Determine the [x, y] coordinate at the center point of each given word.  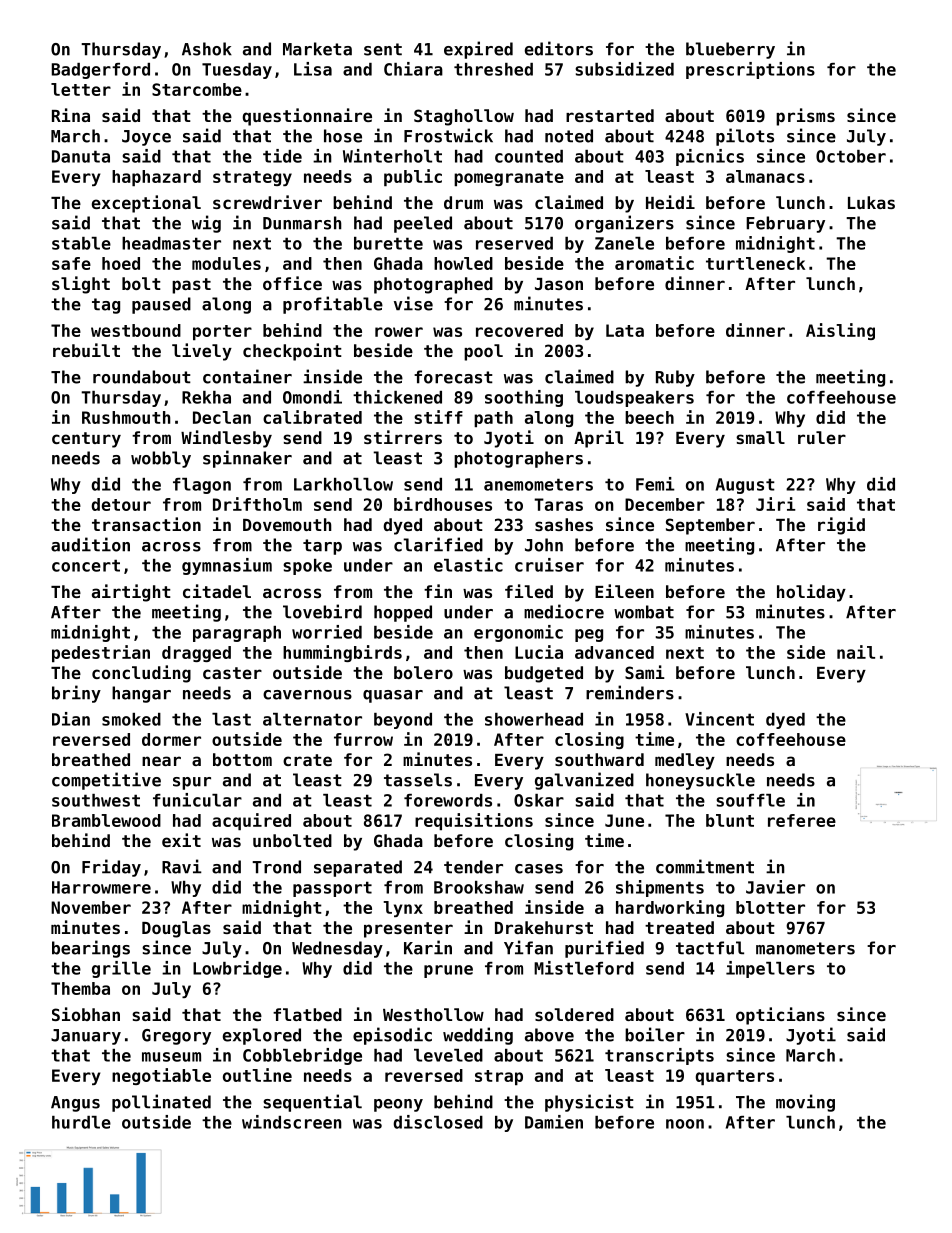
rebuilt [86, 350]
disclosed [438, 1122]
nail [856, 652]
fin [438, 591]
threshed [493, 69]
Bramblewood [106, 820]
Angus [75, 1104]
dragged [196, 654]
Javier [775, 887]
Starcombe [197, 89]
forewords [448, 800]
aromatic [654, 263]
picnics [710, 157]
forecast [453, 377]
